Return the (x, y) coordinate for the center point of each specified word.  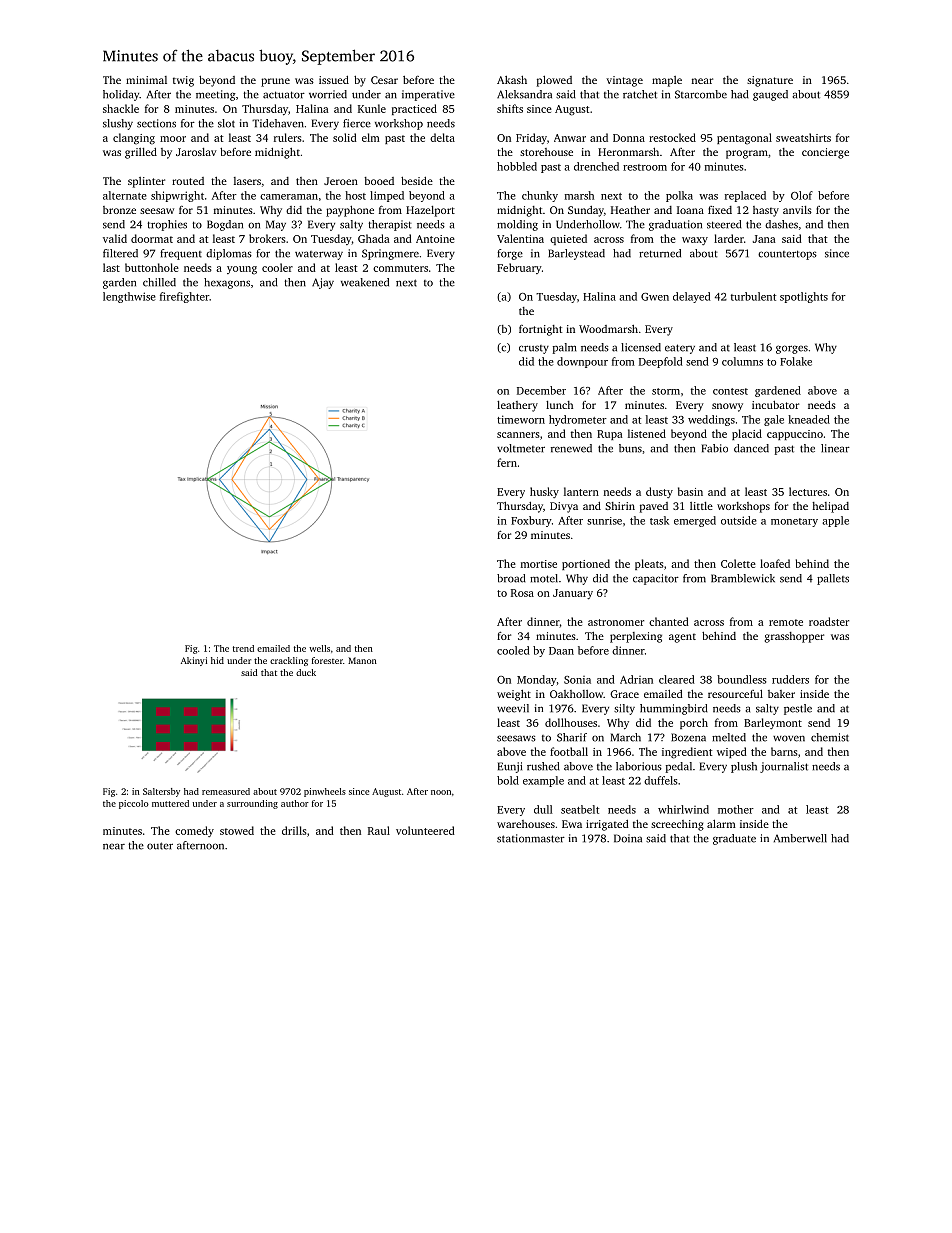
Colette (738, 563)
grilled (141, 153)
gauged (770, 95)
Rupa (609, 435)
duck (306, 672)
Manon (362, 660)
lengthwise (129, 297)
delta (442, 137)
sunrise (604, 521)
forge (510, 254)
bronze (119, 210)
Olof (802, 195)
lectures (808, 491)
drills (294, 830)
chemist (830, 737)
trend (243, 648)
